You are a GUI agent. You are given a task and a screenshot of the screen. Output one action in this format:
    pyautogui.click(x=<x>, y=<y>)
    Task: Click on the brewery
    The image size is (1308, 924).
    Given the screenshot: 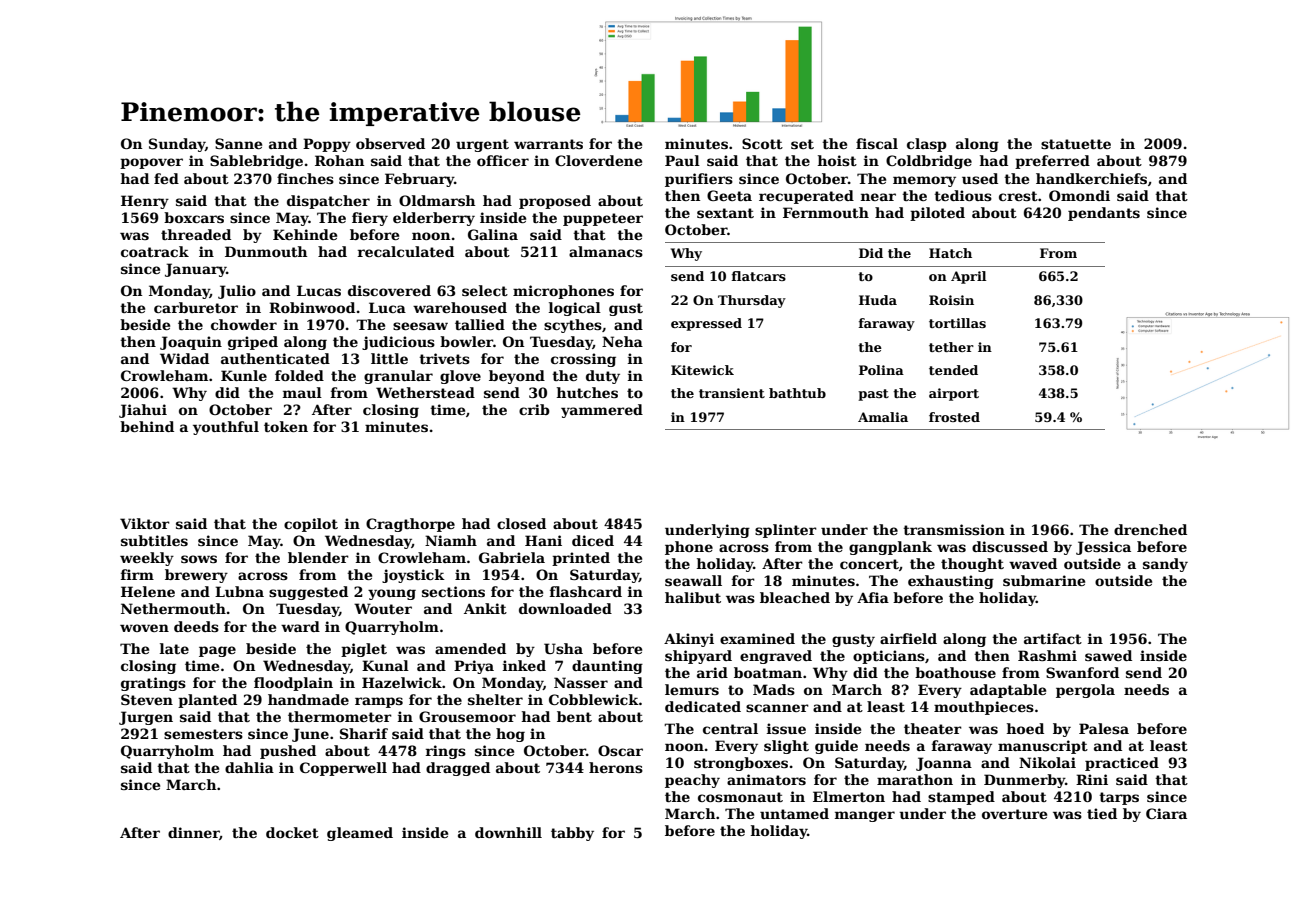 What is the action you would take?
    pyautogui.click(x=196, y=576)
